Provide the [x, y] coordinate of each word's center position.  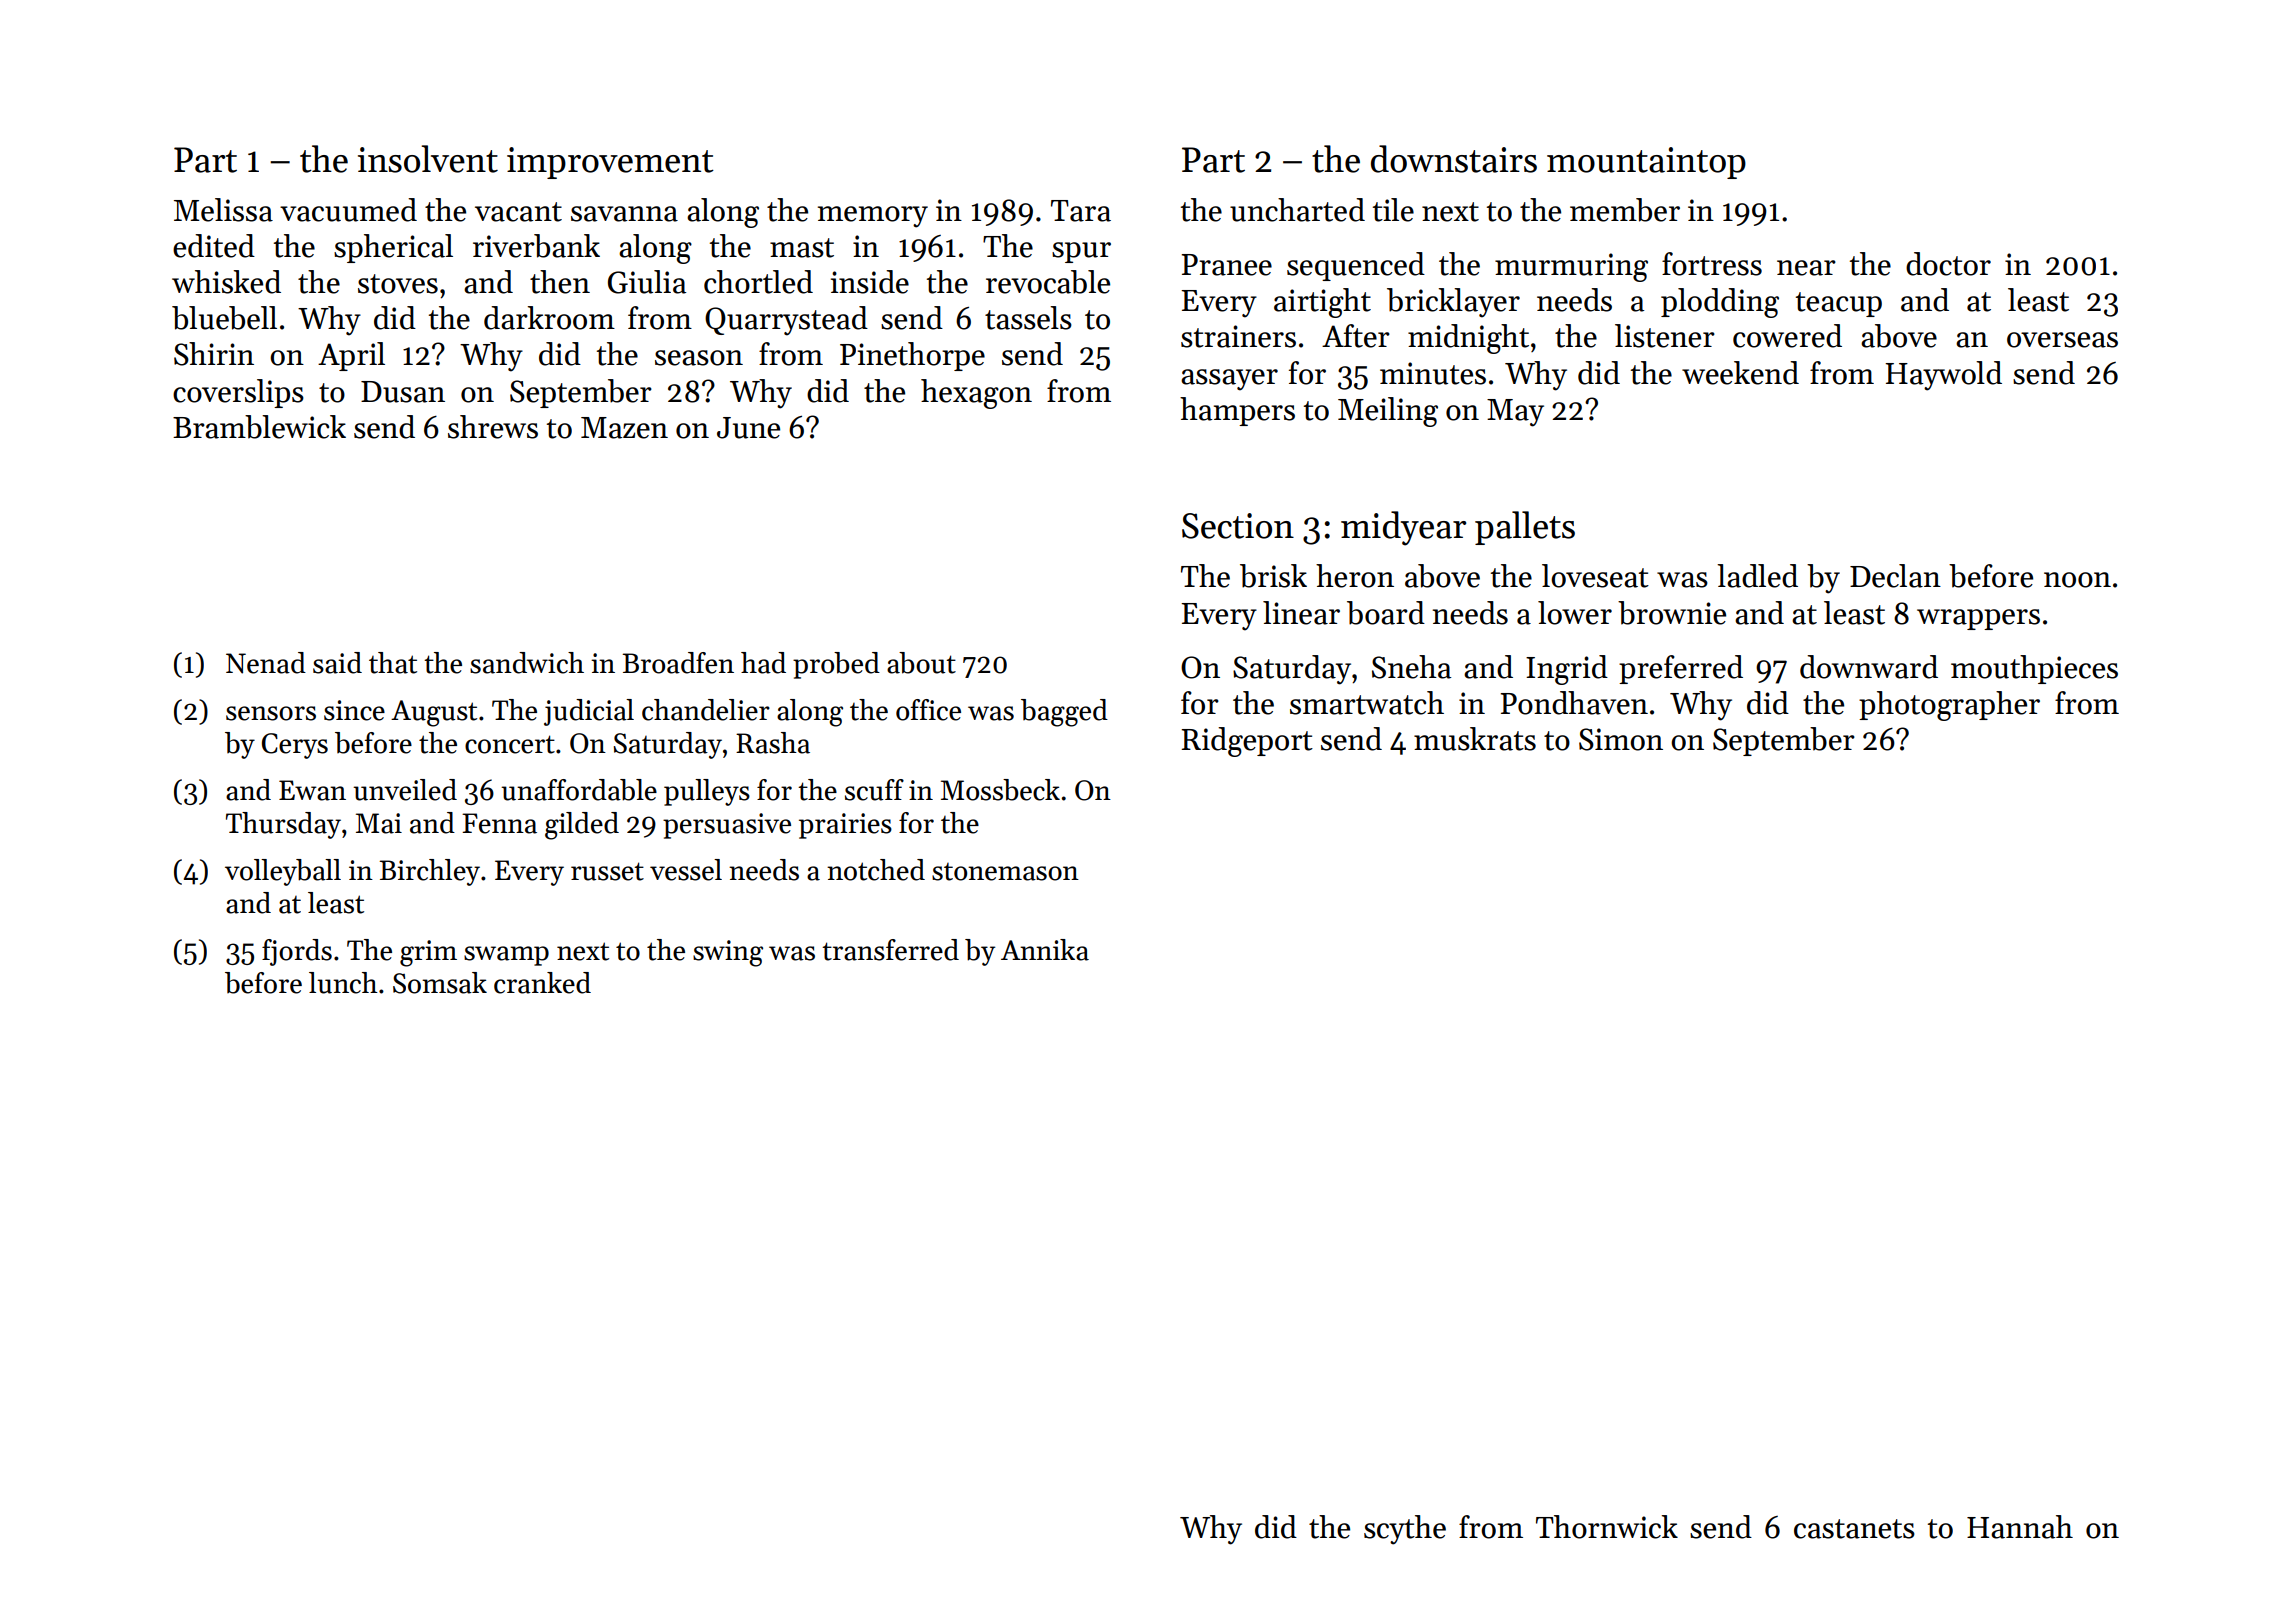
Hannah [2020, 1527]
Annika [1045, 950]
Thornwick [1607, 1527]
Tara [1081, 211]
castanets [1854, 1529]
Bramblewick [259, 427]
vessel [686, 870]
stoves [398, 284]
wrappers [1978, 619]
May [1515, 413]
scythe [1405, 1530]
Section [1238, 526]
